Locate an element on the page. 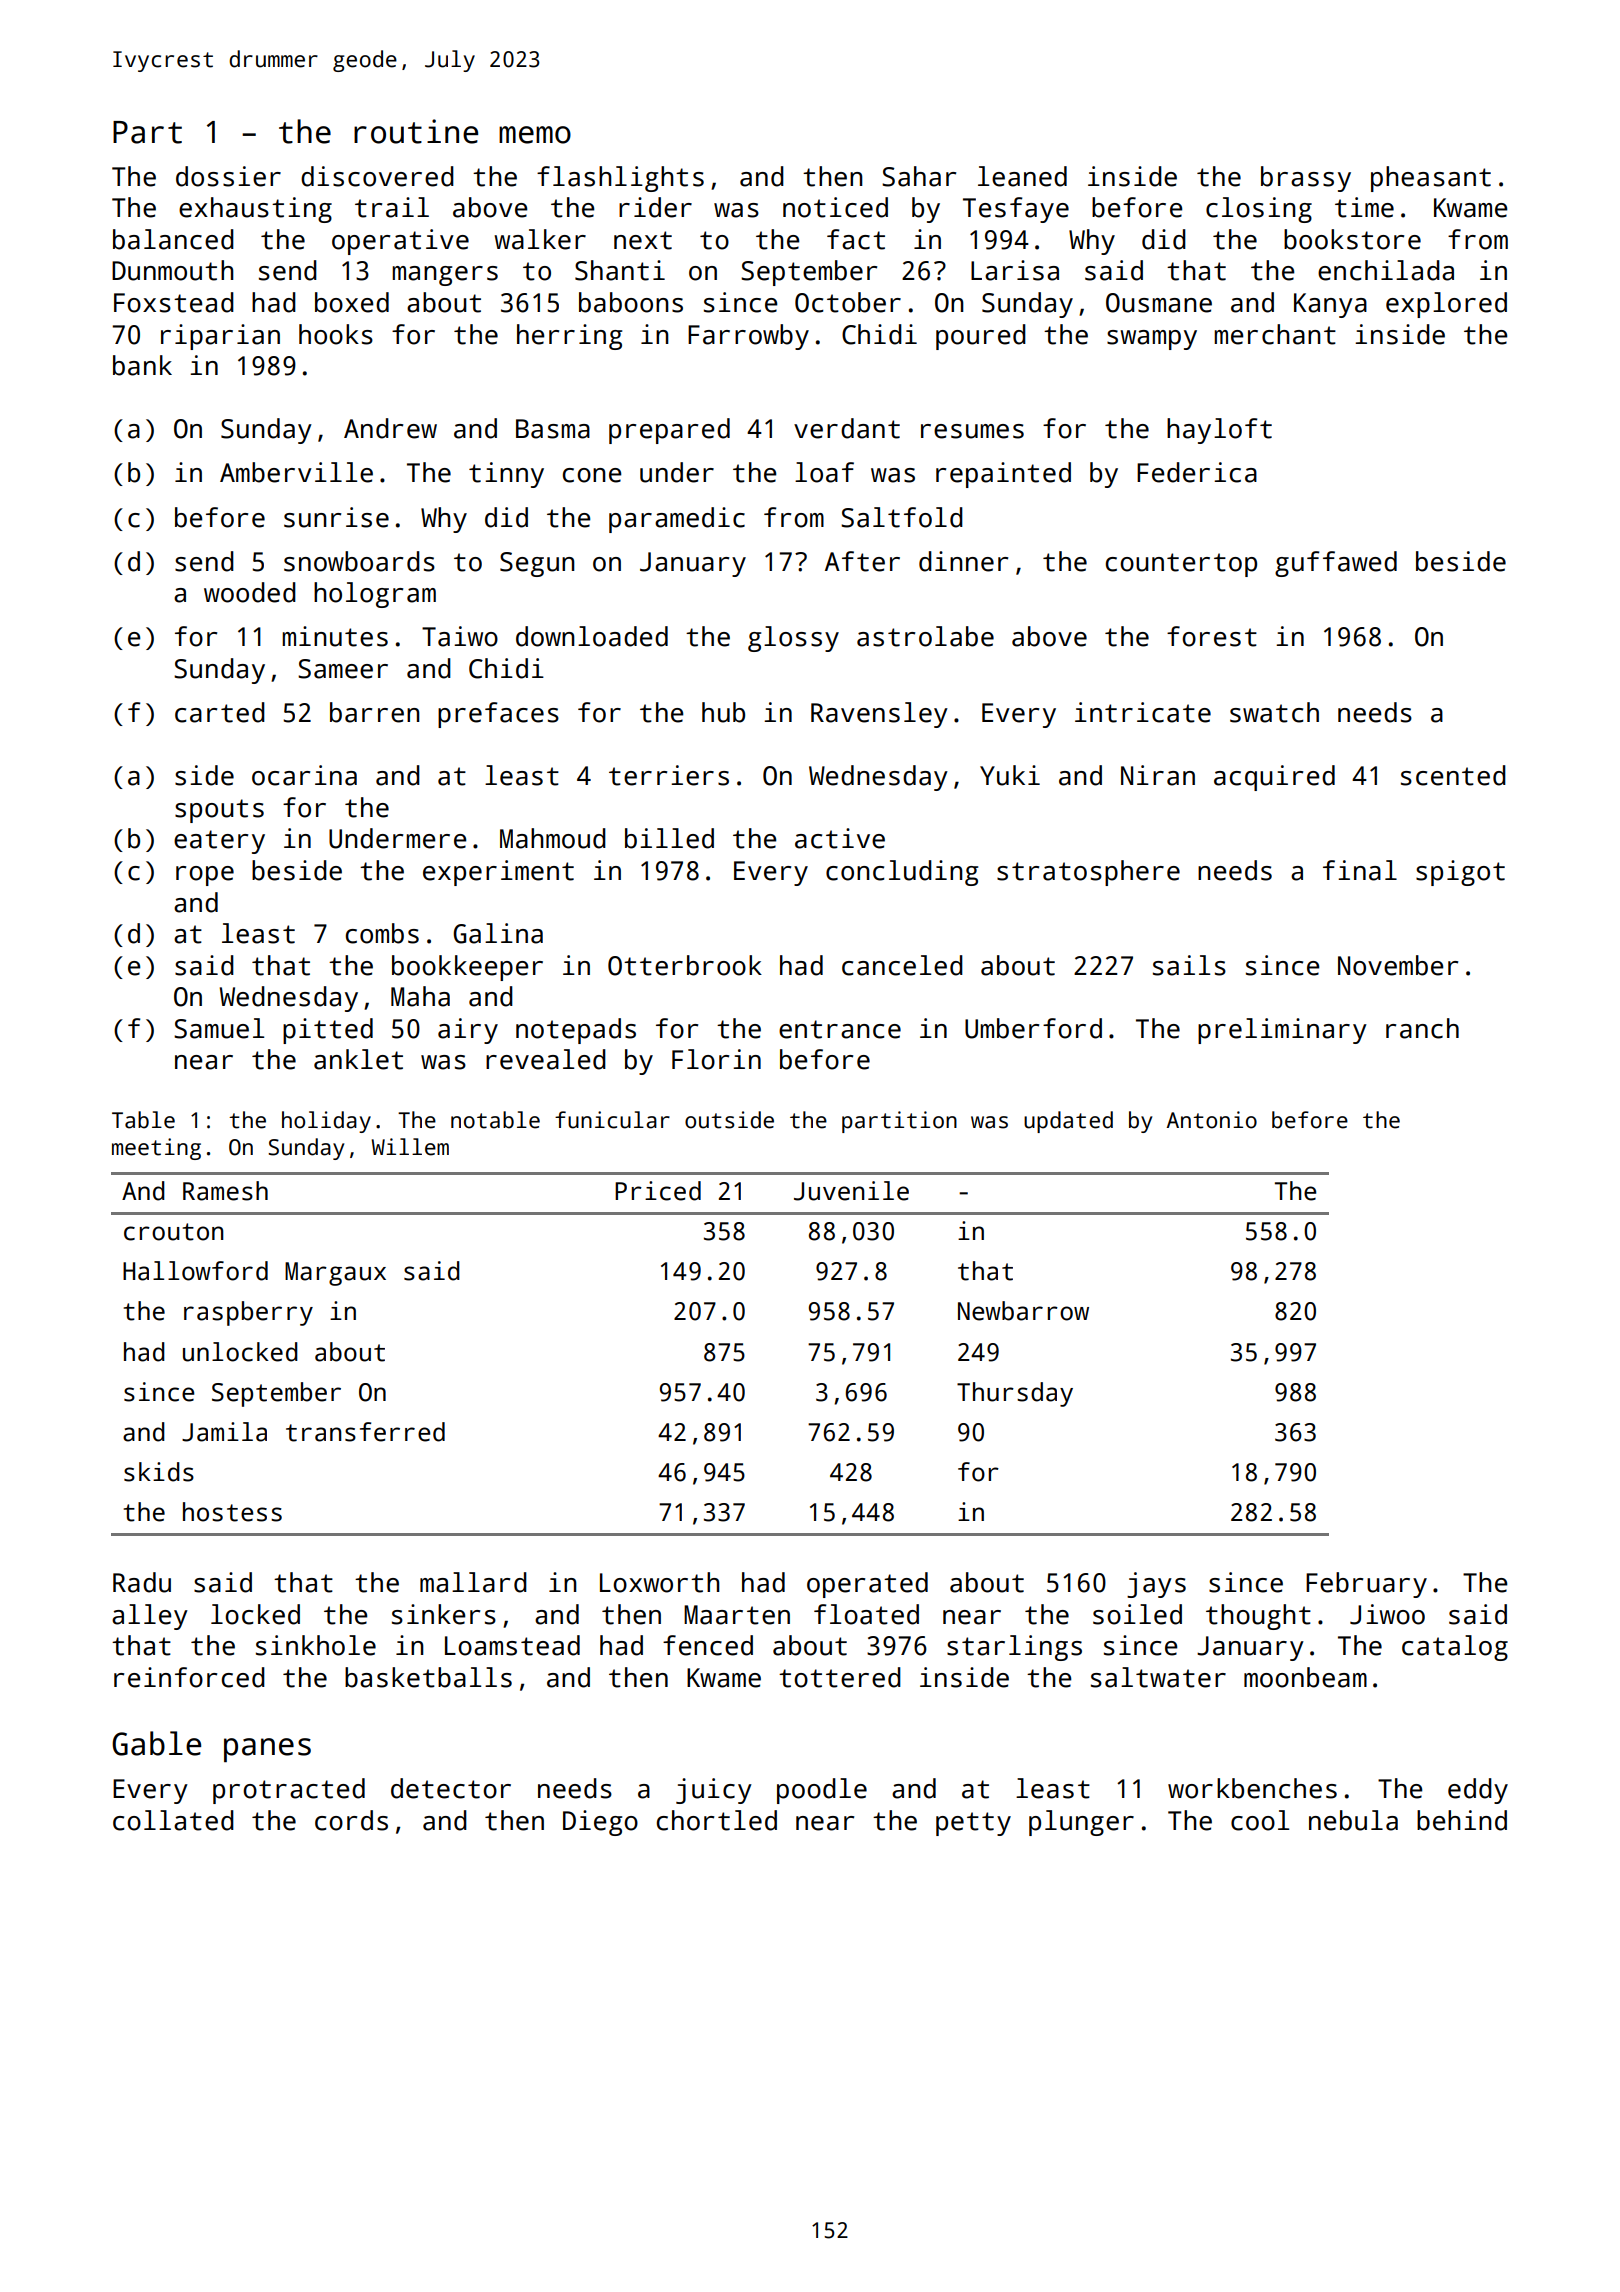 This image has width=1620, height=2292. resumes is located at coordinates (972, 431).
